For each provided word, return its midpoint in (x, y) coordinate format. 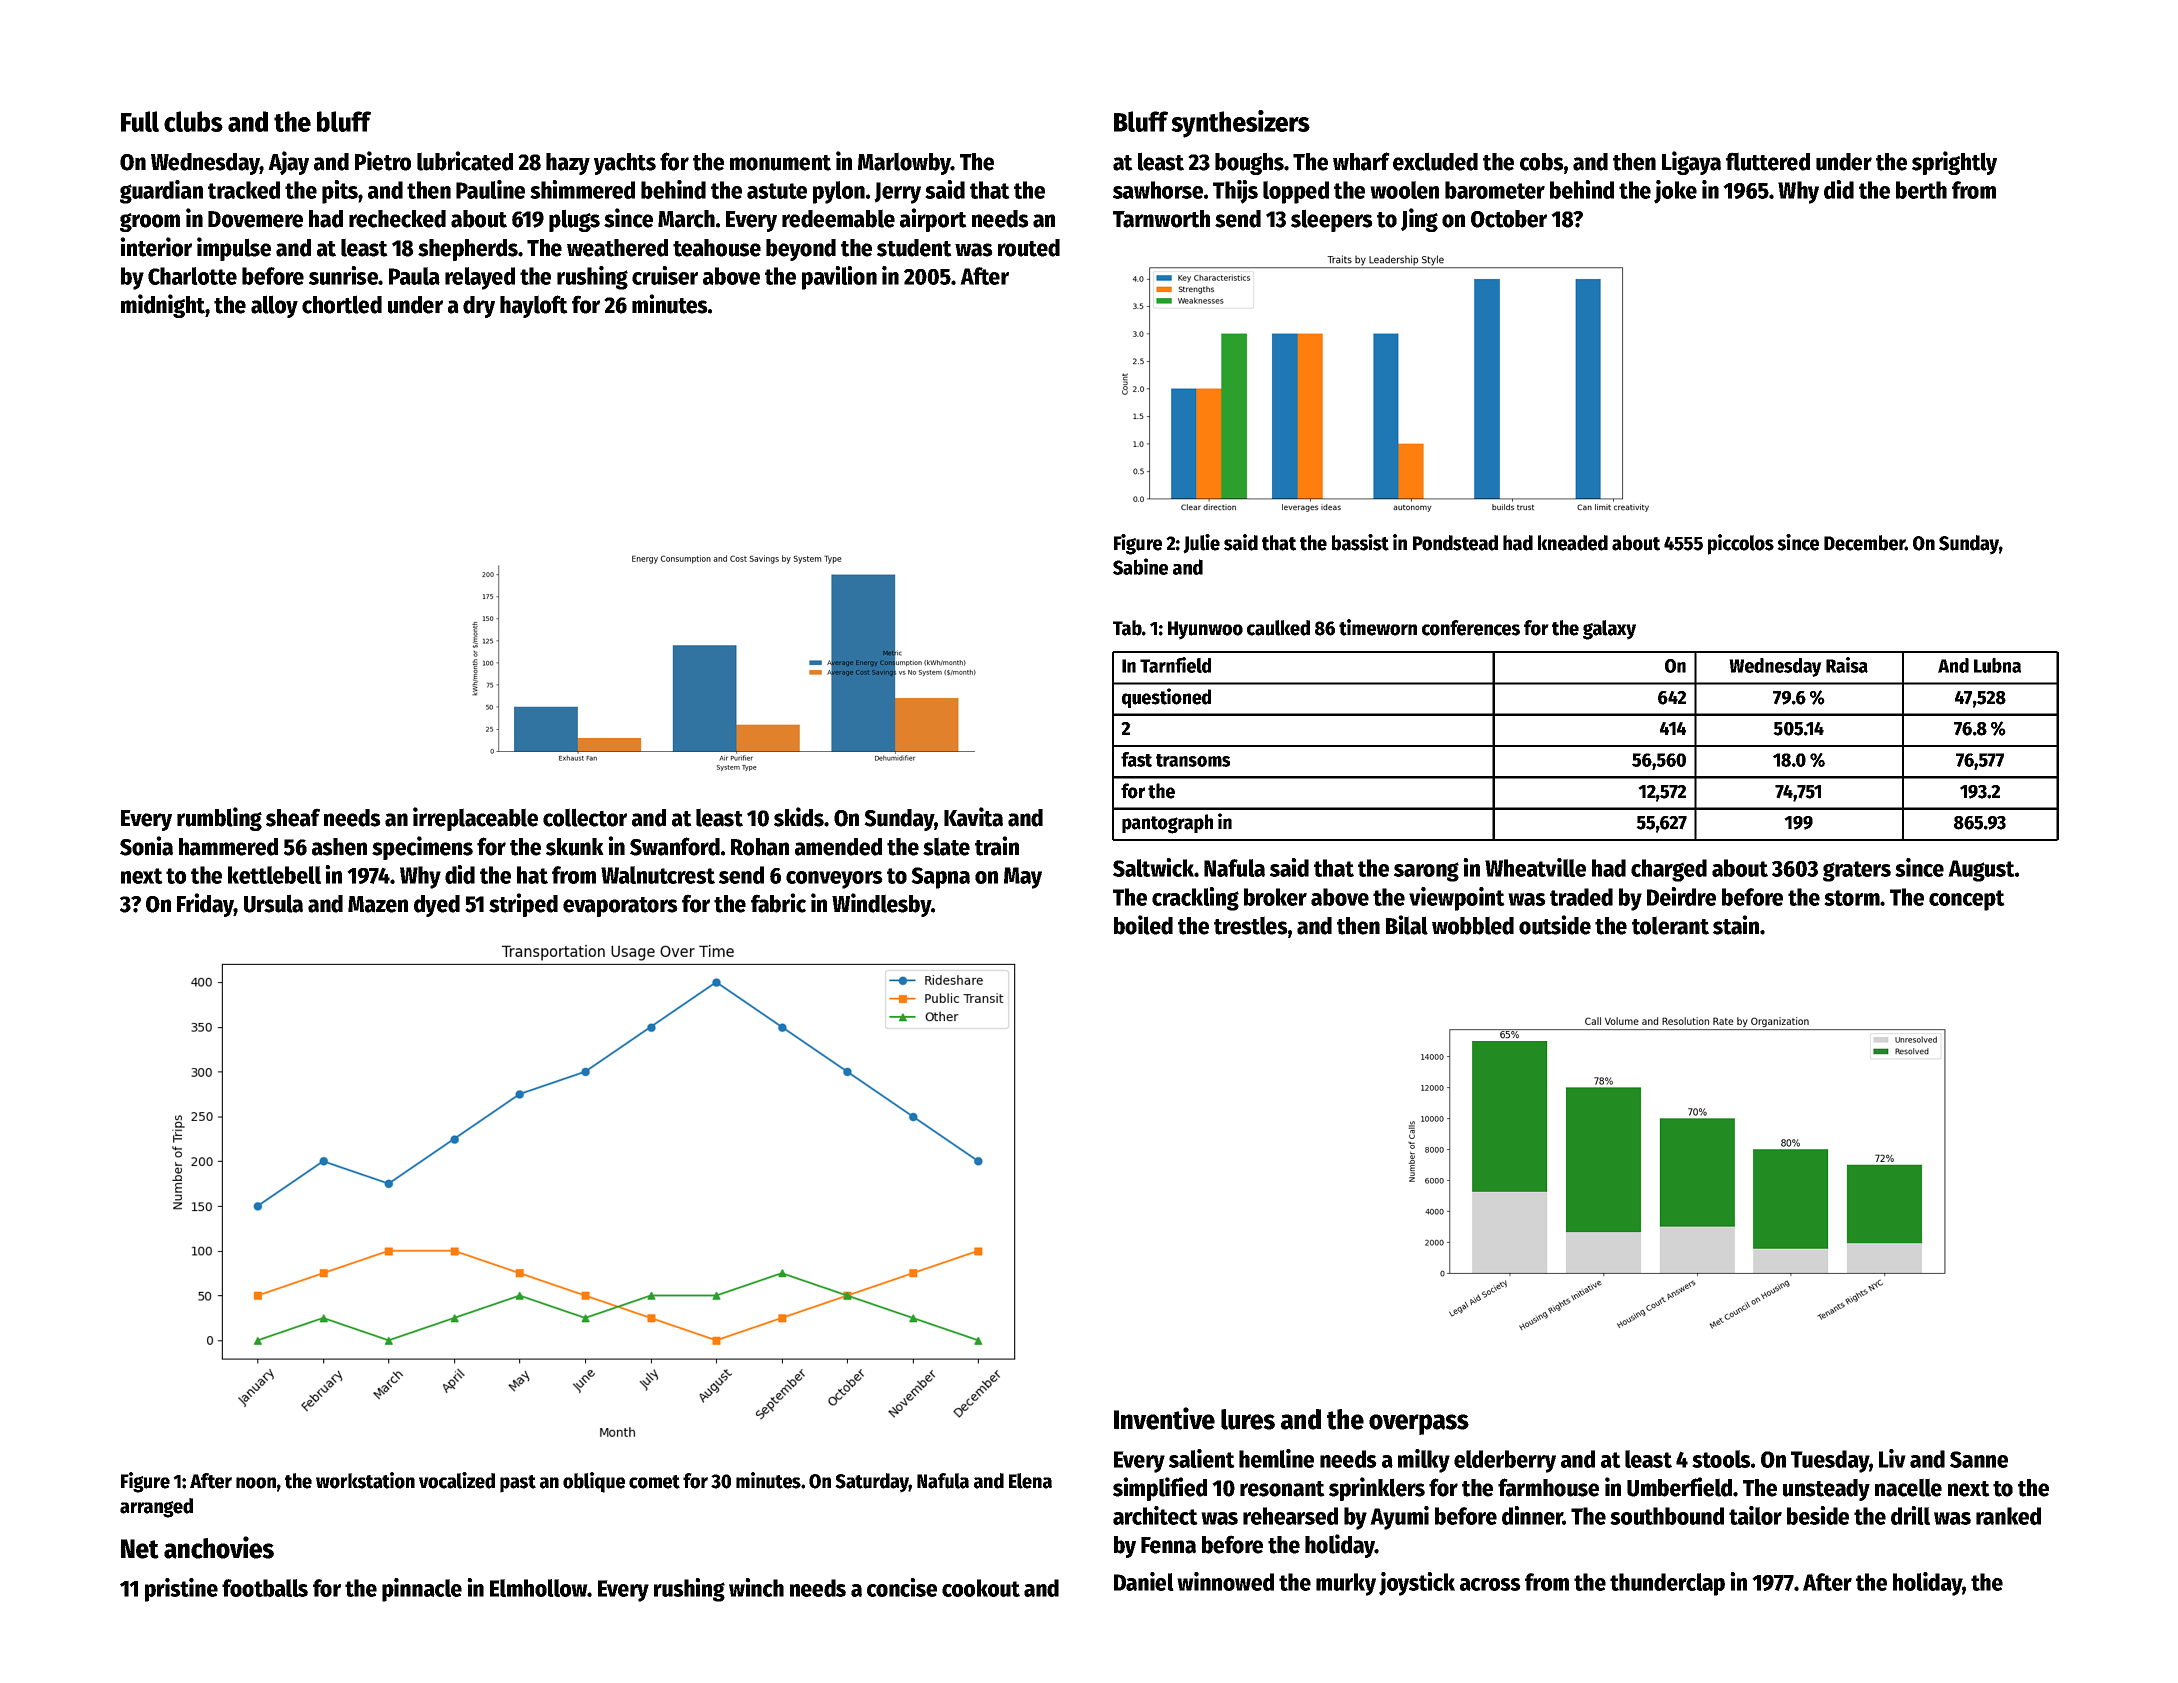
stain (1736, 925)
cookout (981, 1588)
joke (1675, 192)
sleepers (1332, 220)
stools (1721, 1459)
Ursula (273, 903)
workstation (365, 1480)
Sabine (1140, 566)
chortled (342, 304)
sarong (1426, 872)
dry (479, 307)
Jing (1419, 220)
